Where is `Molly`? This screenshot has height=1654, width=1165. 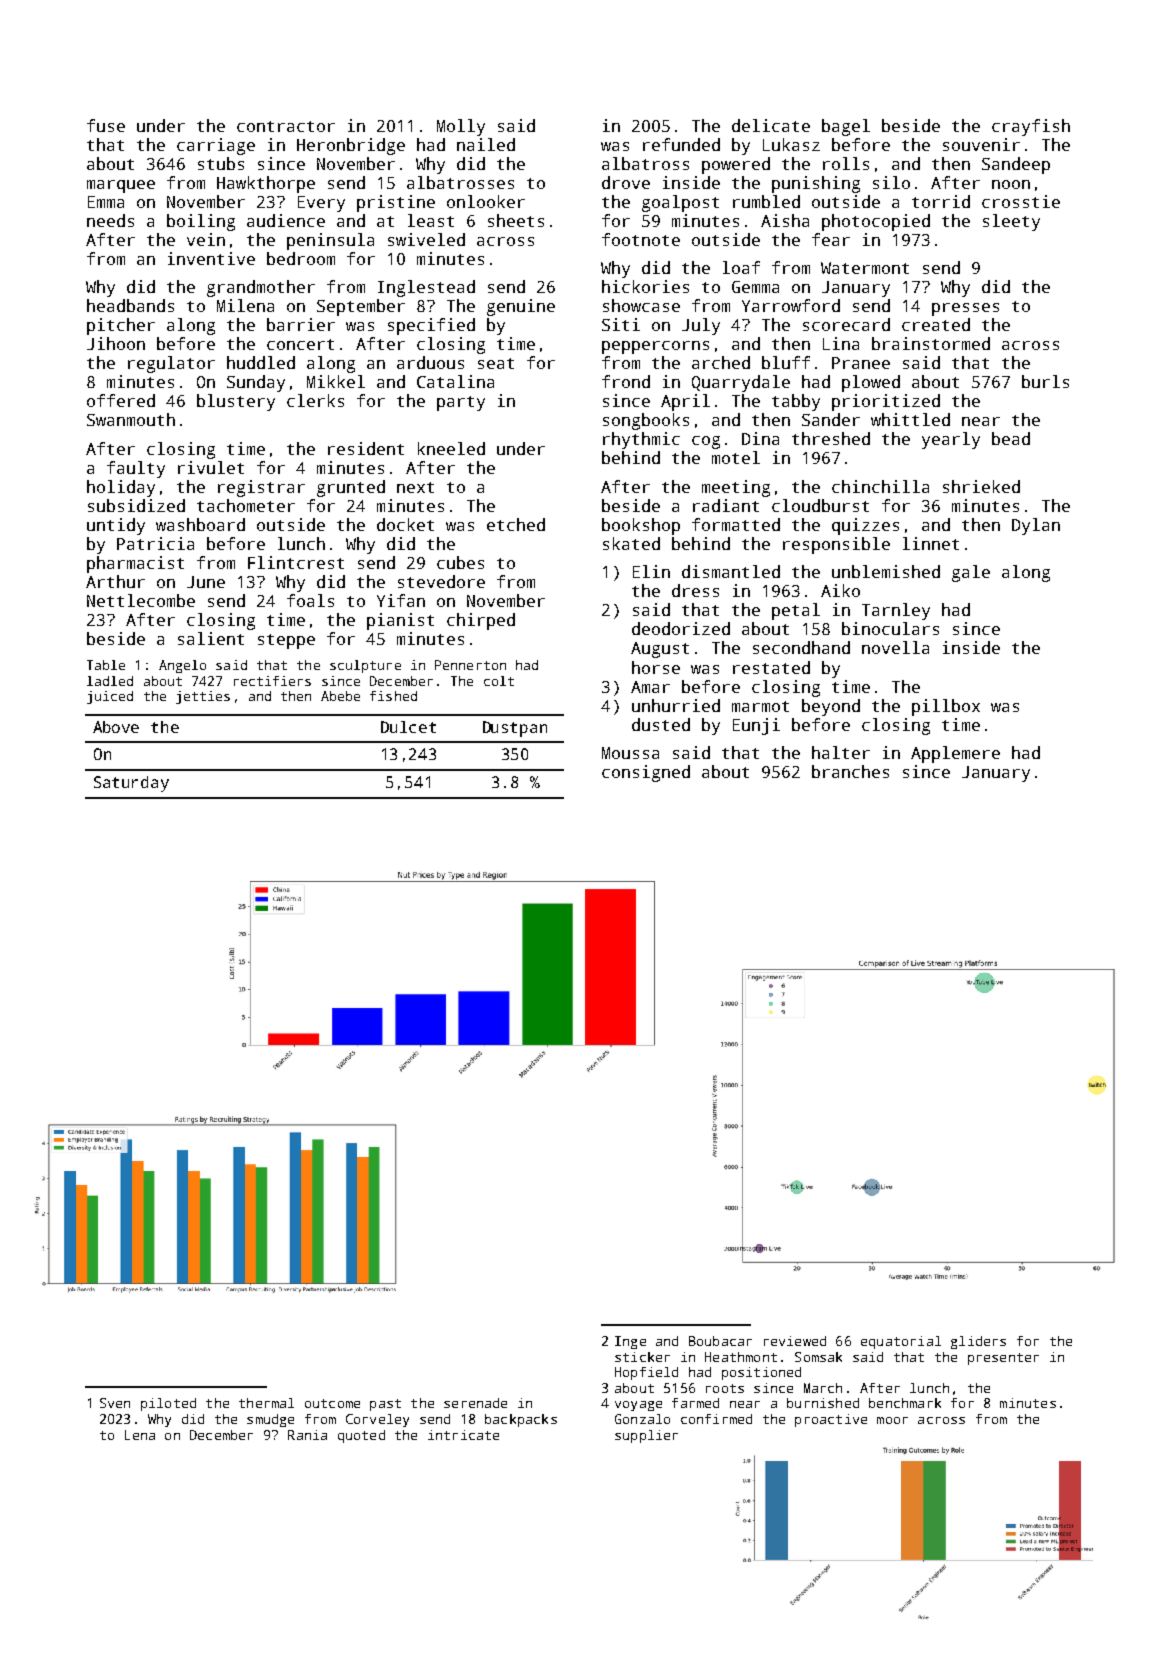
Molly is located at coordinates (461, 127).
